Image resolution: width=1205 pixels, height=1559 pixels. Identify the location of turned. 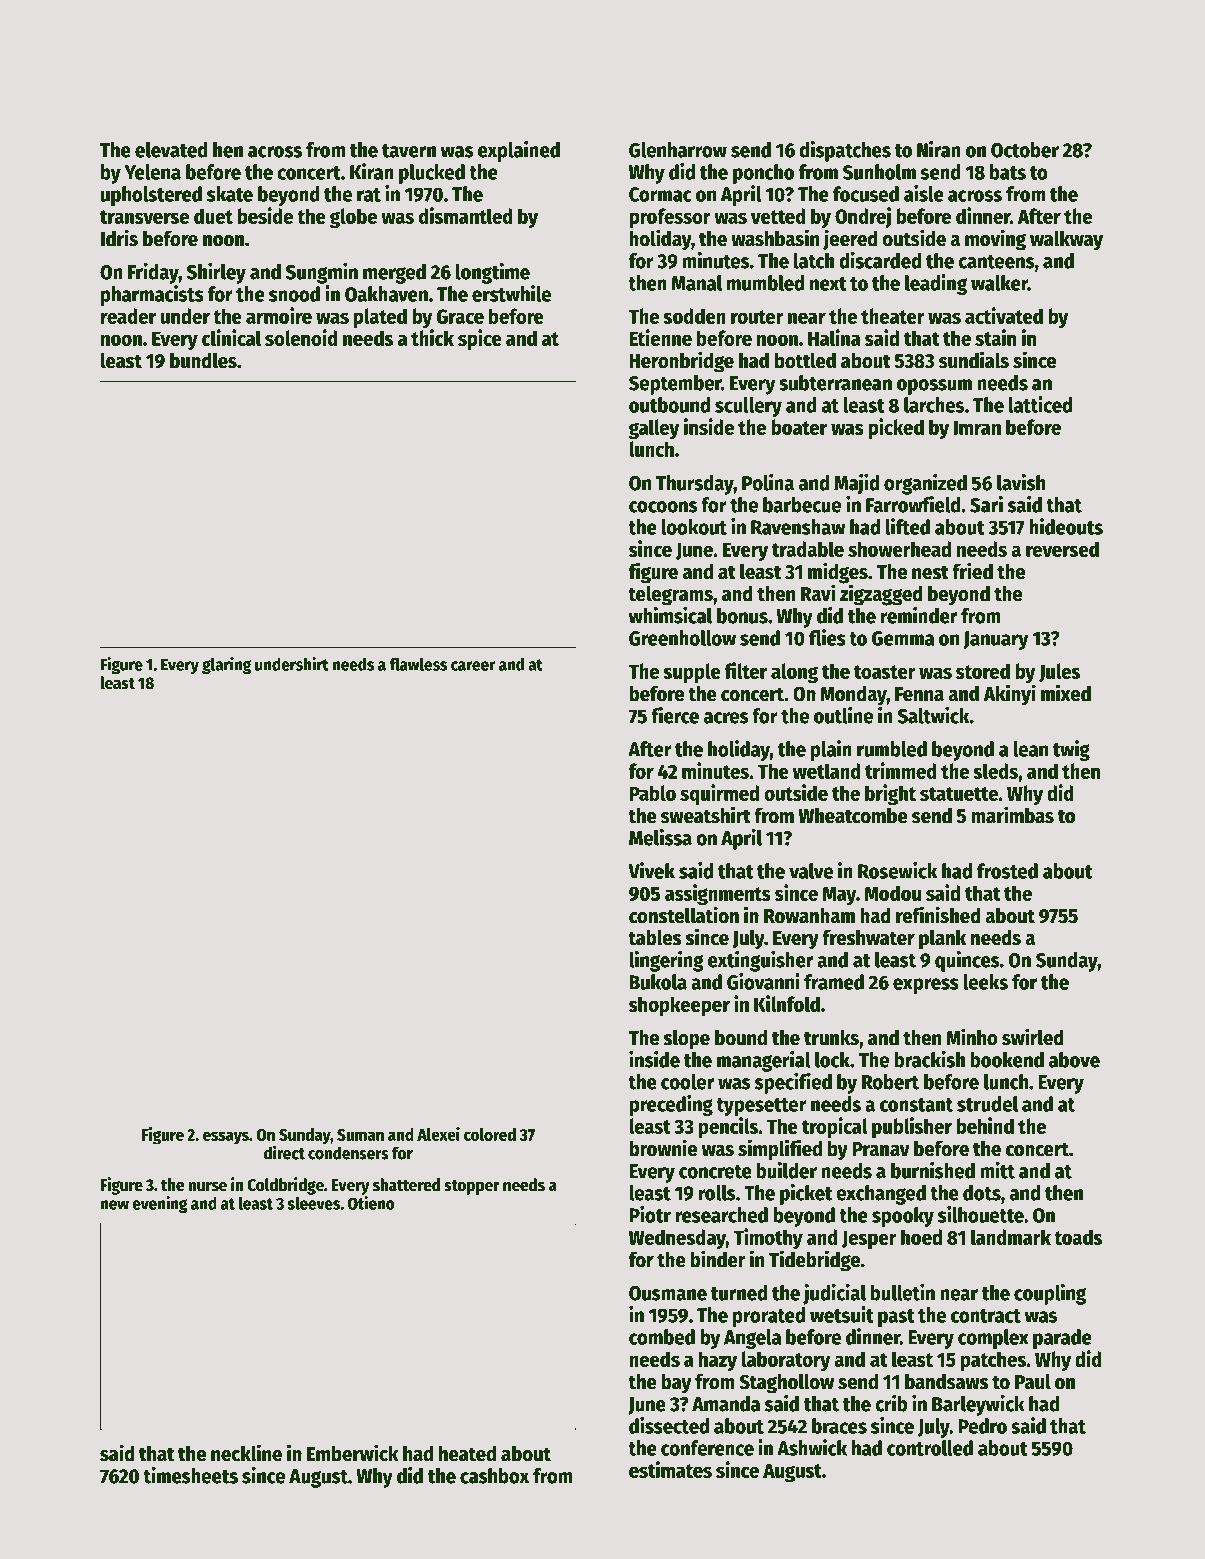
(739, 1293).
